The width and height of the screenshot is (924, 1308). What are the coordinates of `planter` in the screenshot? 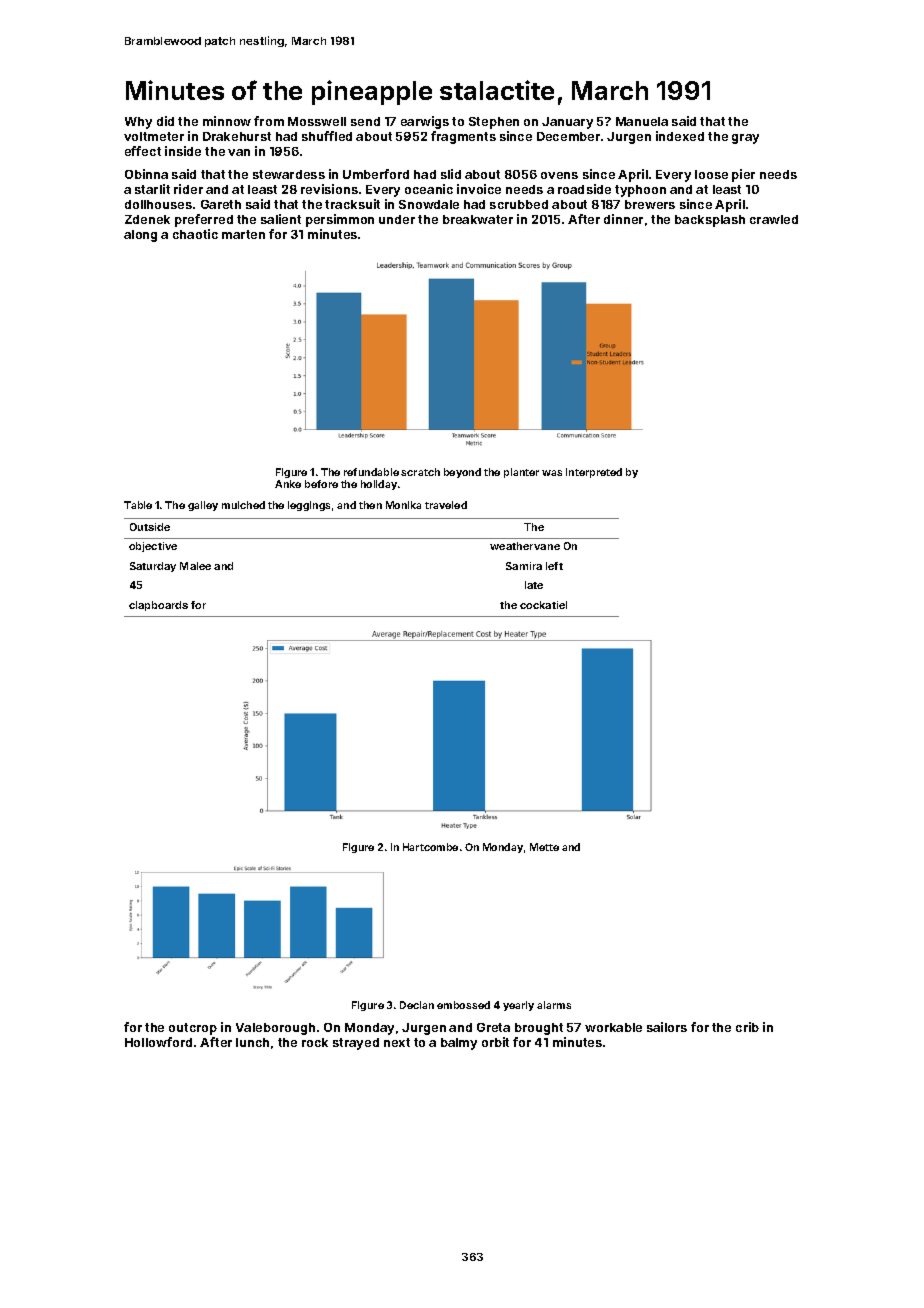 It's located at (521, 473).
